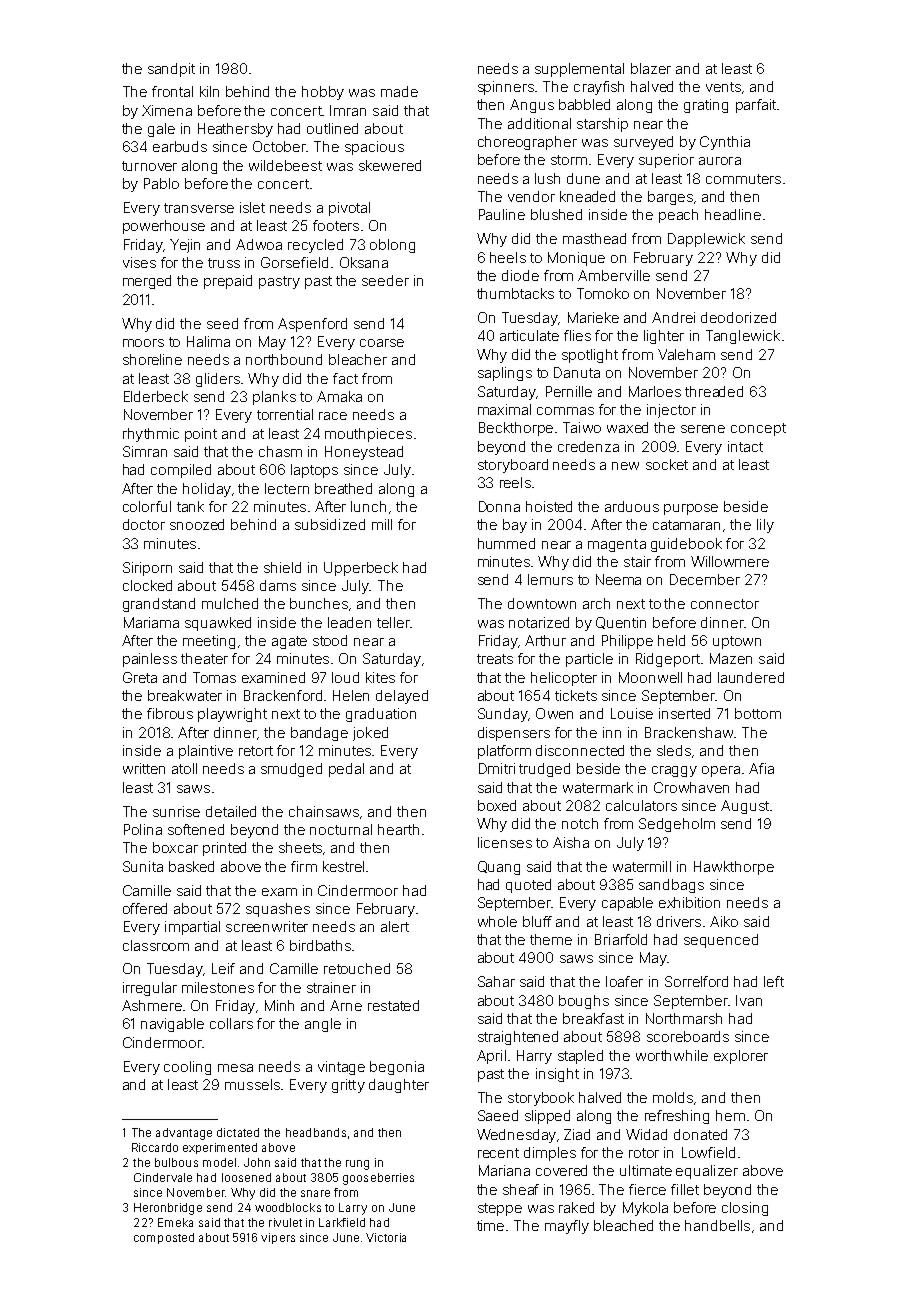 Image resolution: width=908 pixels, height=1316 pixels. Describe the element at coordinates (550, 1154) in the image. I see `dimples` at that location.
